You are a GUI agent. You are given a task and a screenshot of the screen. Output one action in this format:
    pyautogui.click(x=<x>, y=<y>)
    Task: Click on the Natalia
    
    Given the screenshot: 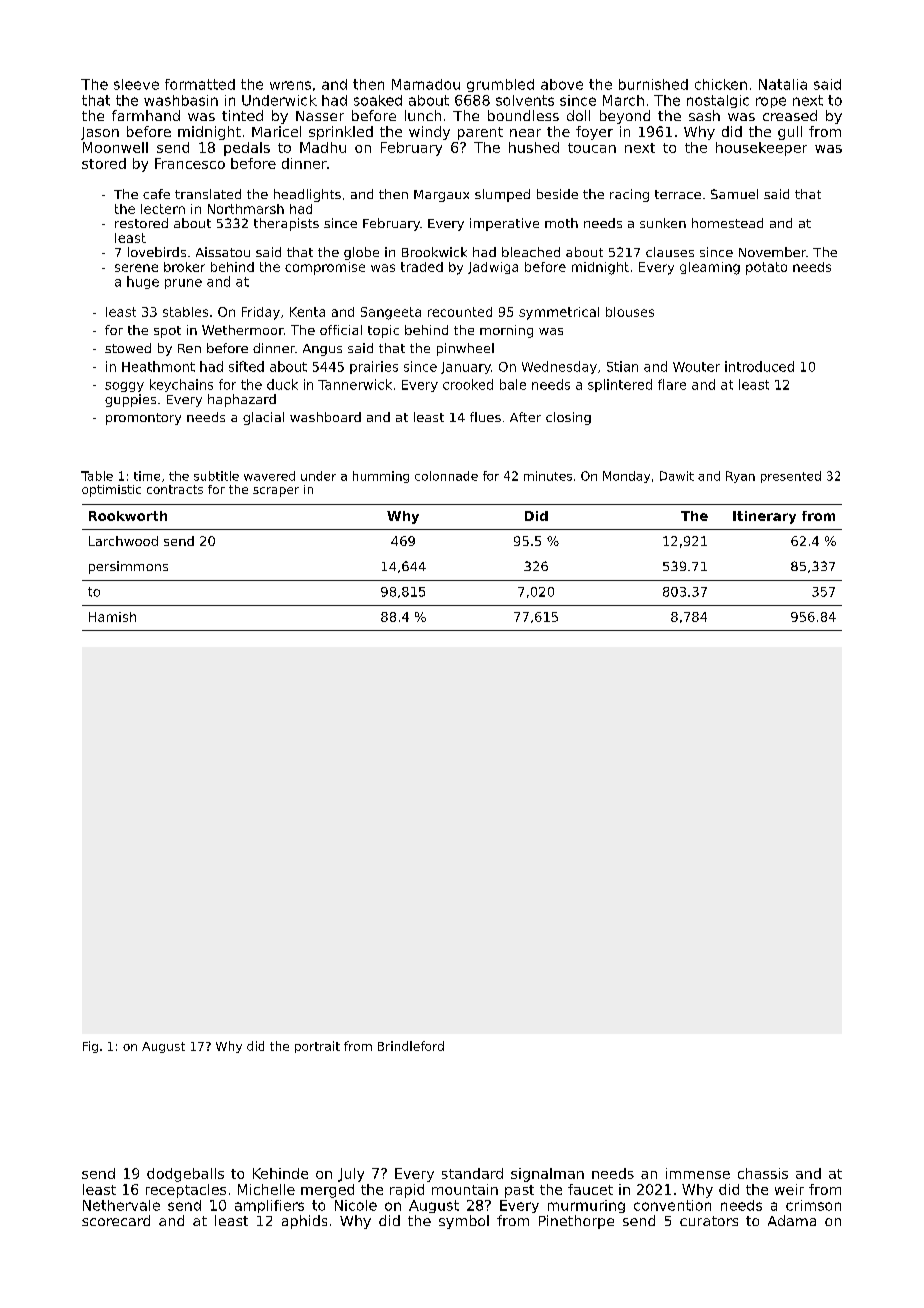 What is the action you would take?
    pyautogui.click(x=783, y=84)
